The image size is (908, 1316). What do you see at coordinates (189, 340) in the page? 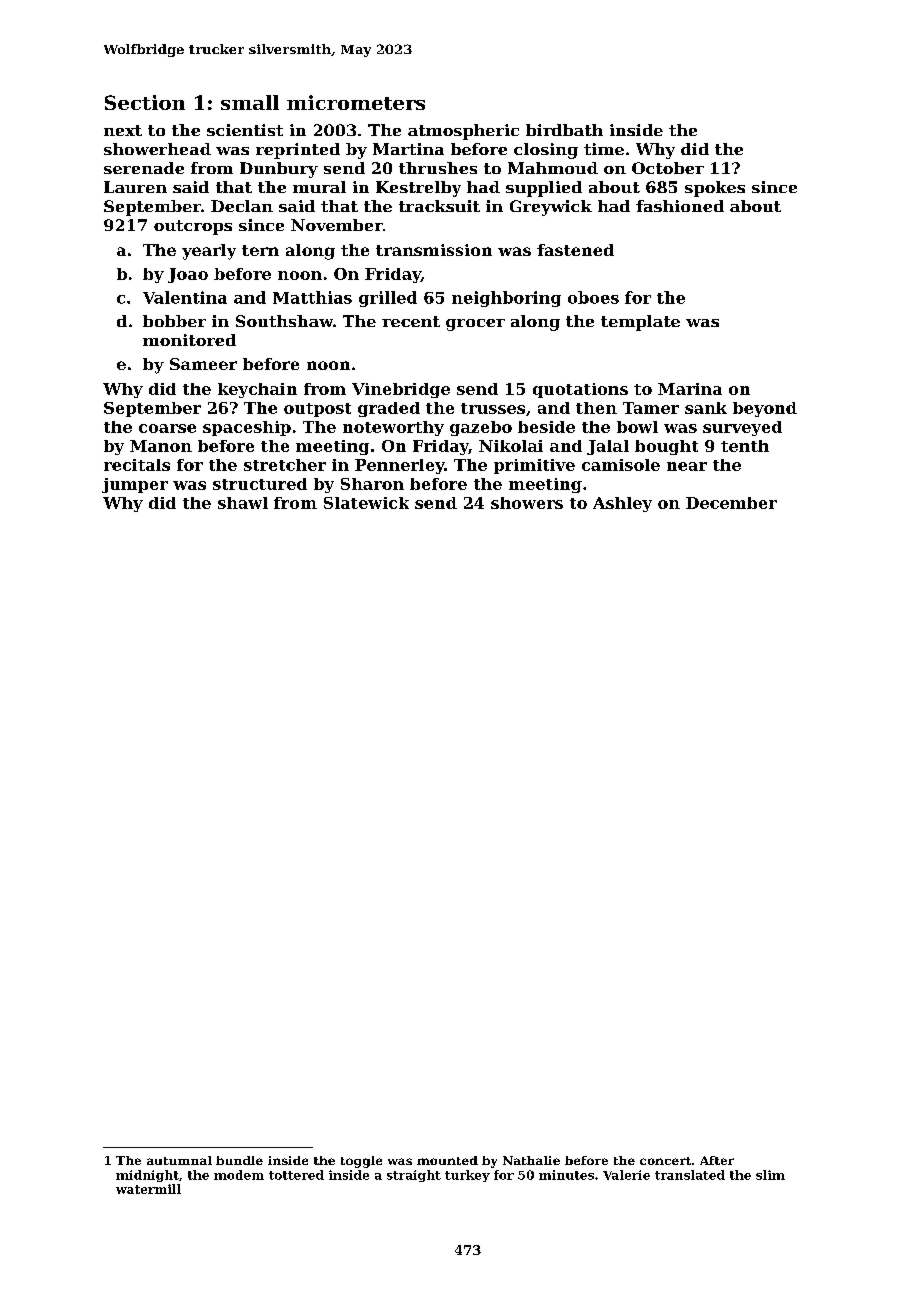
I see `monitored` at bounding box center [189, 340].
